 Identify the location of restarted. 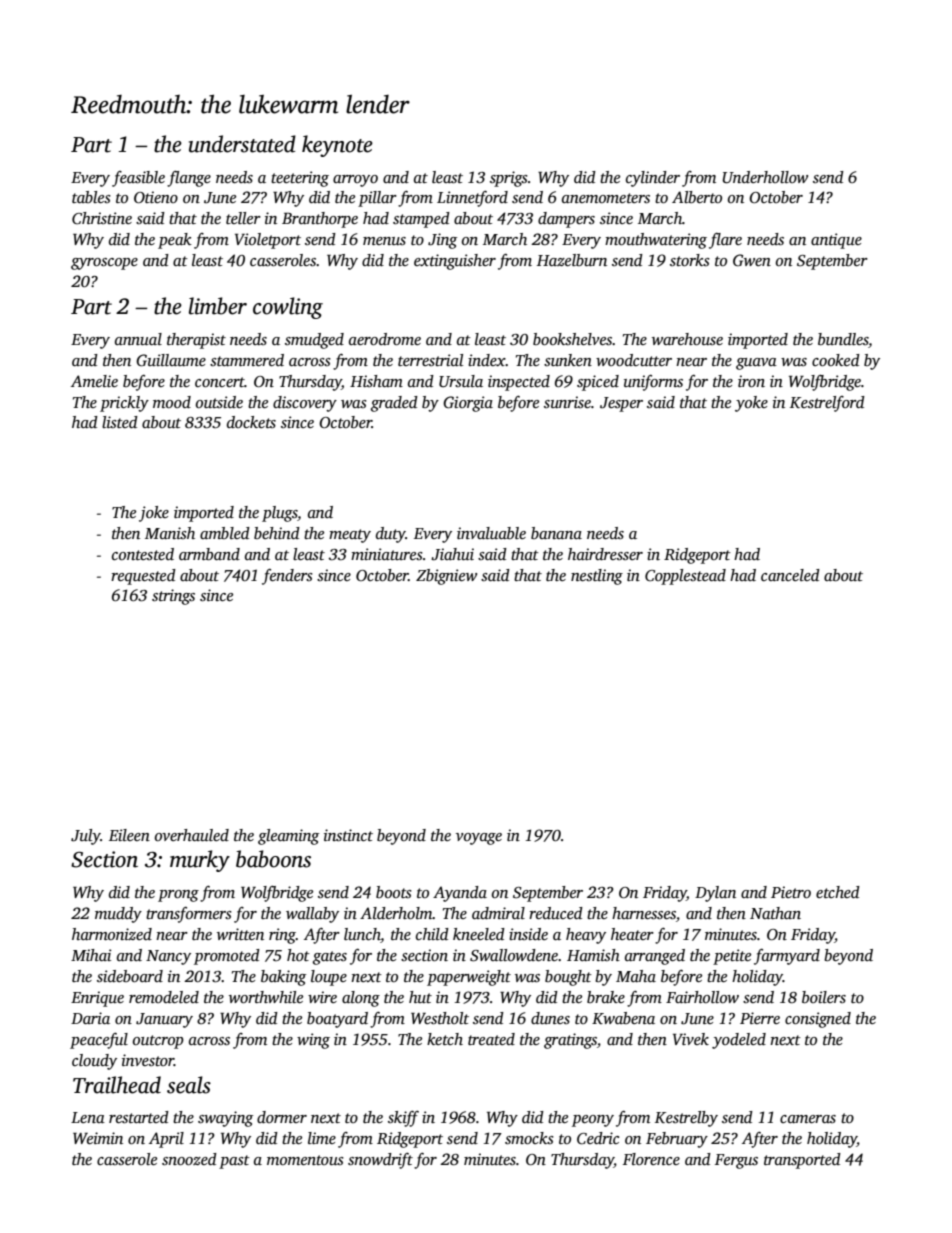
(139, 1117).
